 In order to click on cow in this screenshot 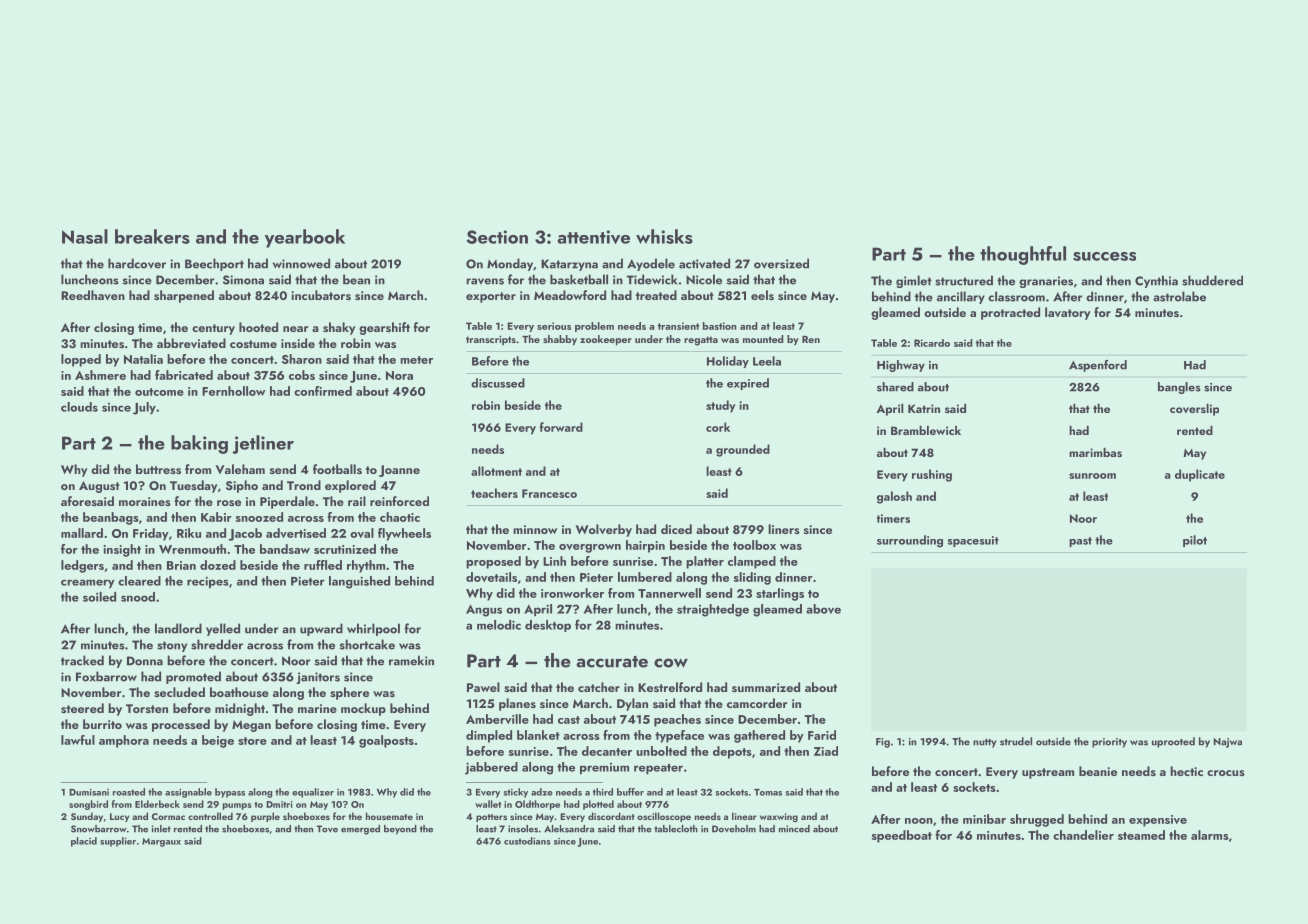, I will do `click(671, 663)`.
